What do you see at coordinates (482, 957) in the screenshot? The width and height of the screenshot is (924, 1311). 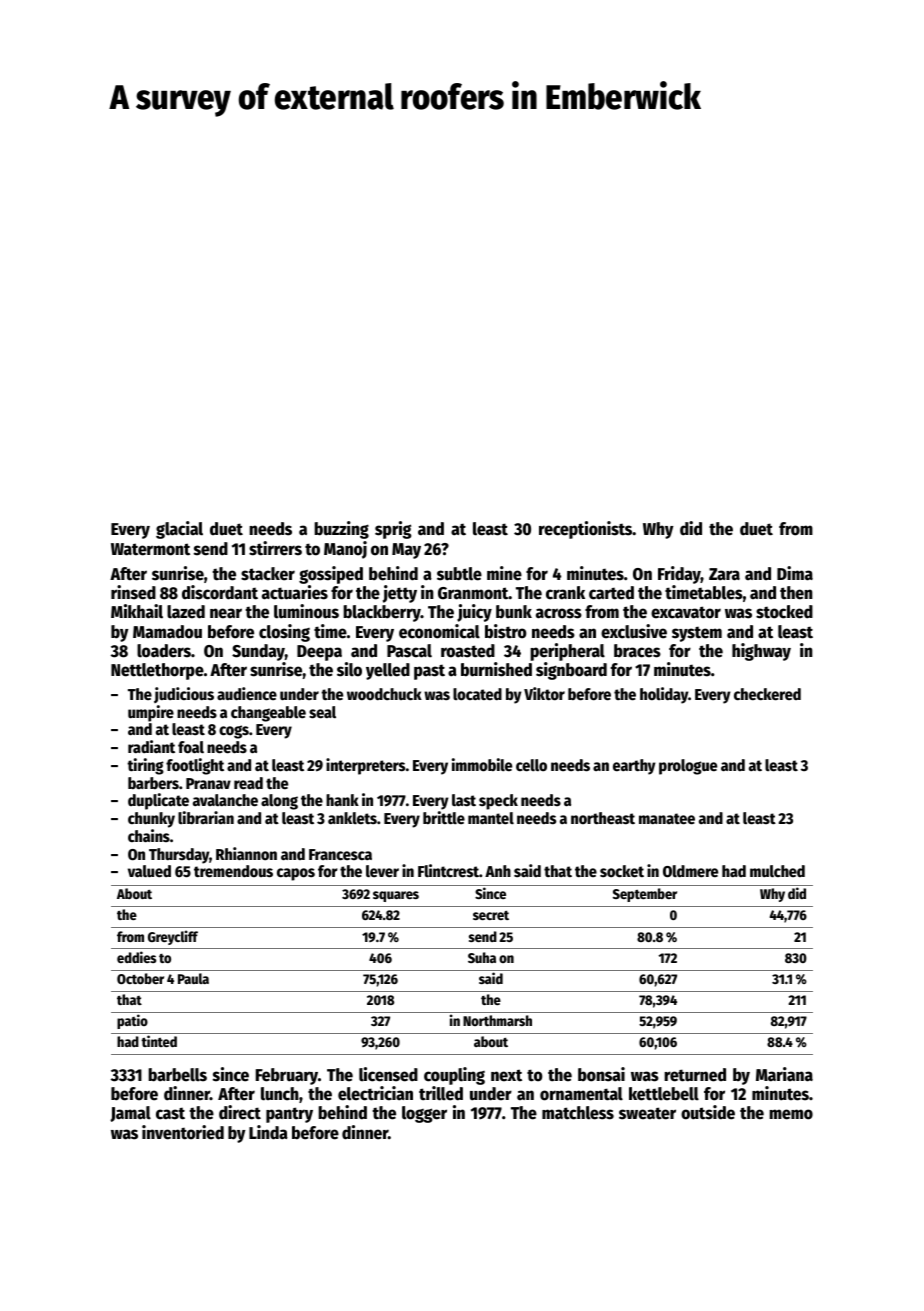 I see `Suha` at bounding box center [482, 957].
